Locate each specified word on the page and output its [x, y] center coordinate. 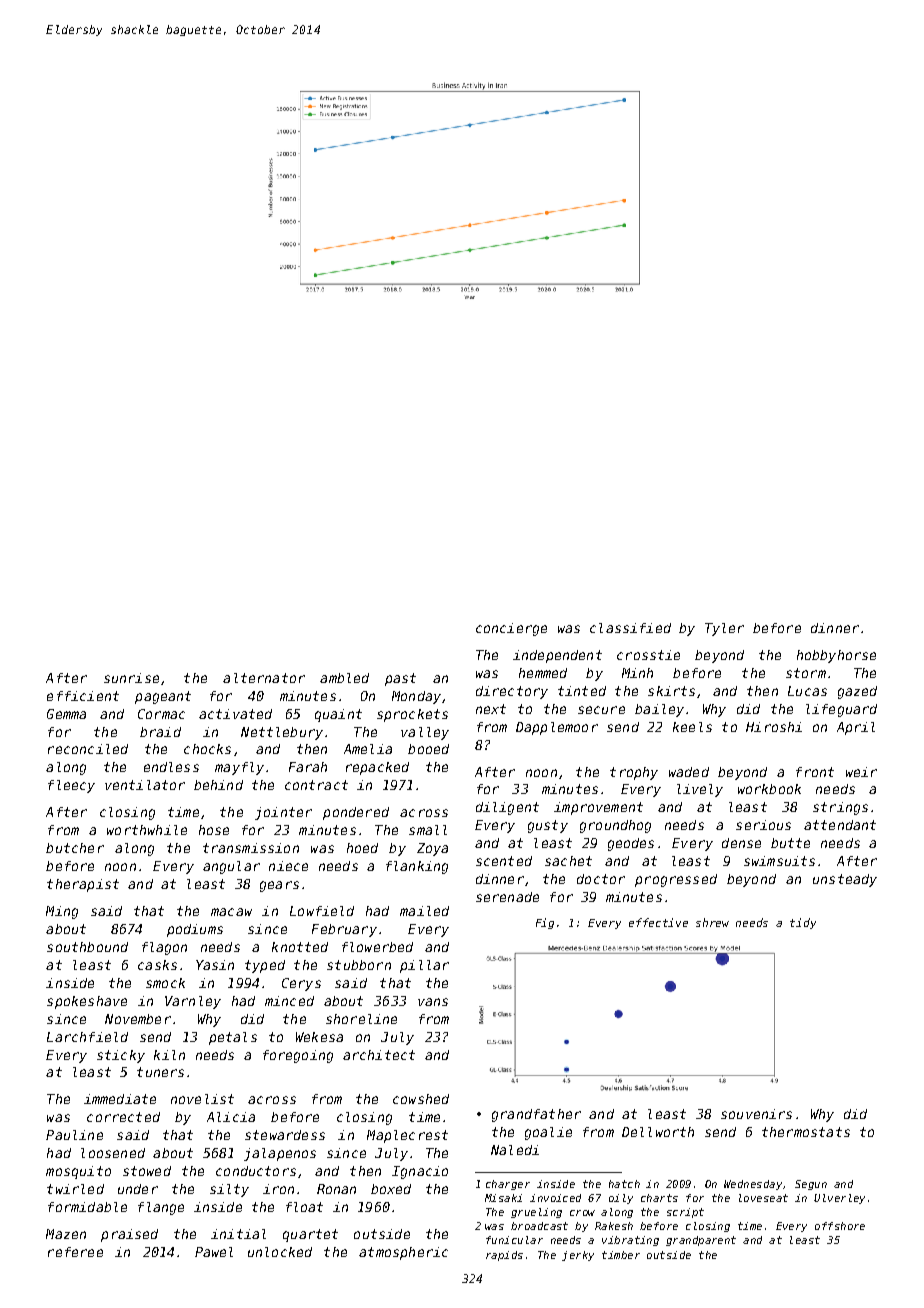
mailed [424, 911]
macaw [231, 912]
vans [433, 1002]
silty [229, 1190]
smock [165, 983]
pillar [424, 966]
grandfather [536, 1115]
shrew [712, 922]
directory [512, 692]
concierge [511, 629]
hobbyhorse [836, 656]
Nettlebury [282, 733]
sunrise [131, 678]
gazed [857, 692]
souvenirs [756, 1114]
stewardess [285, 1135]
